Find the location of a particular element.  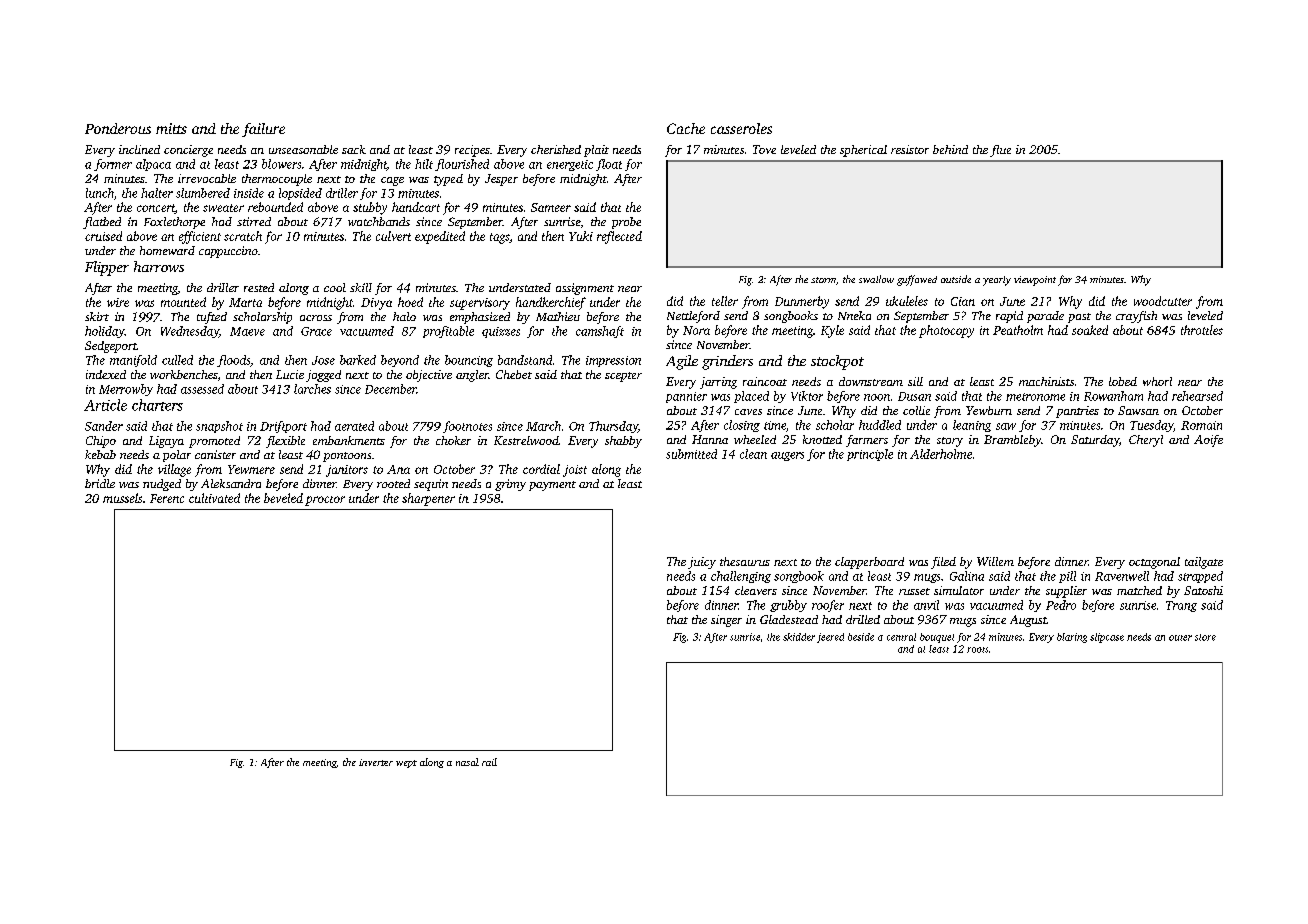

behind is located at coordinates (950, 149).
